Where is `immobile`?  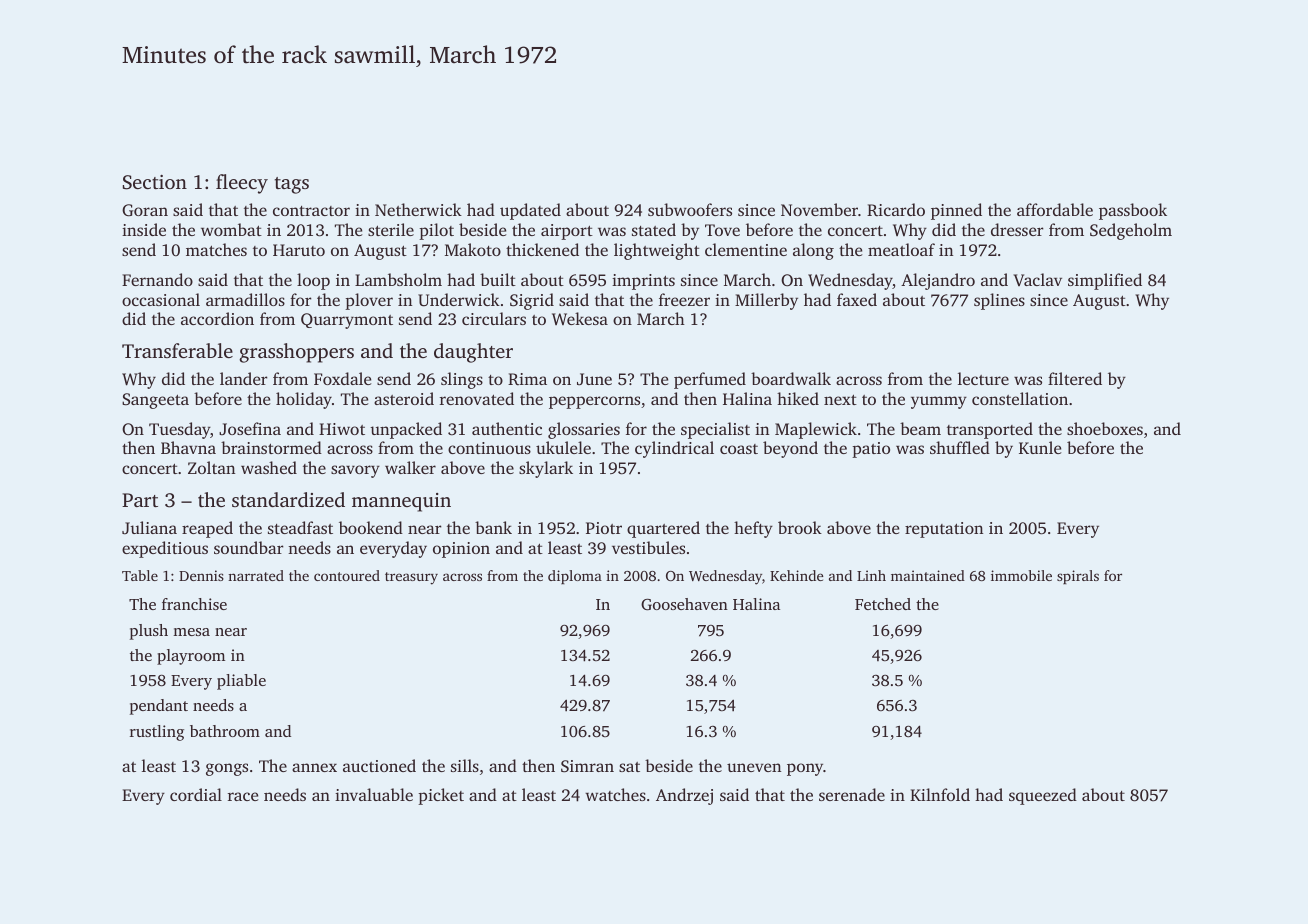
immobile is located at coordinates (1021, 575).
